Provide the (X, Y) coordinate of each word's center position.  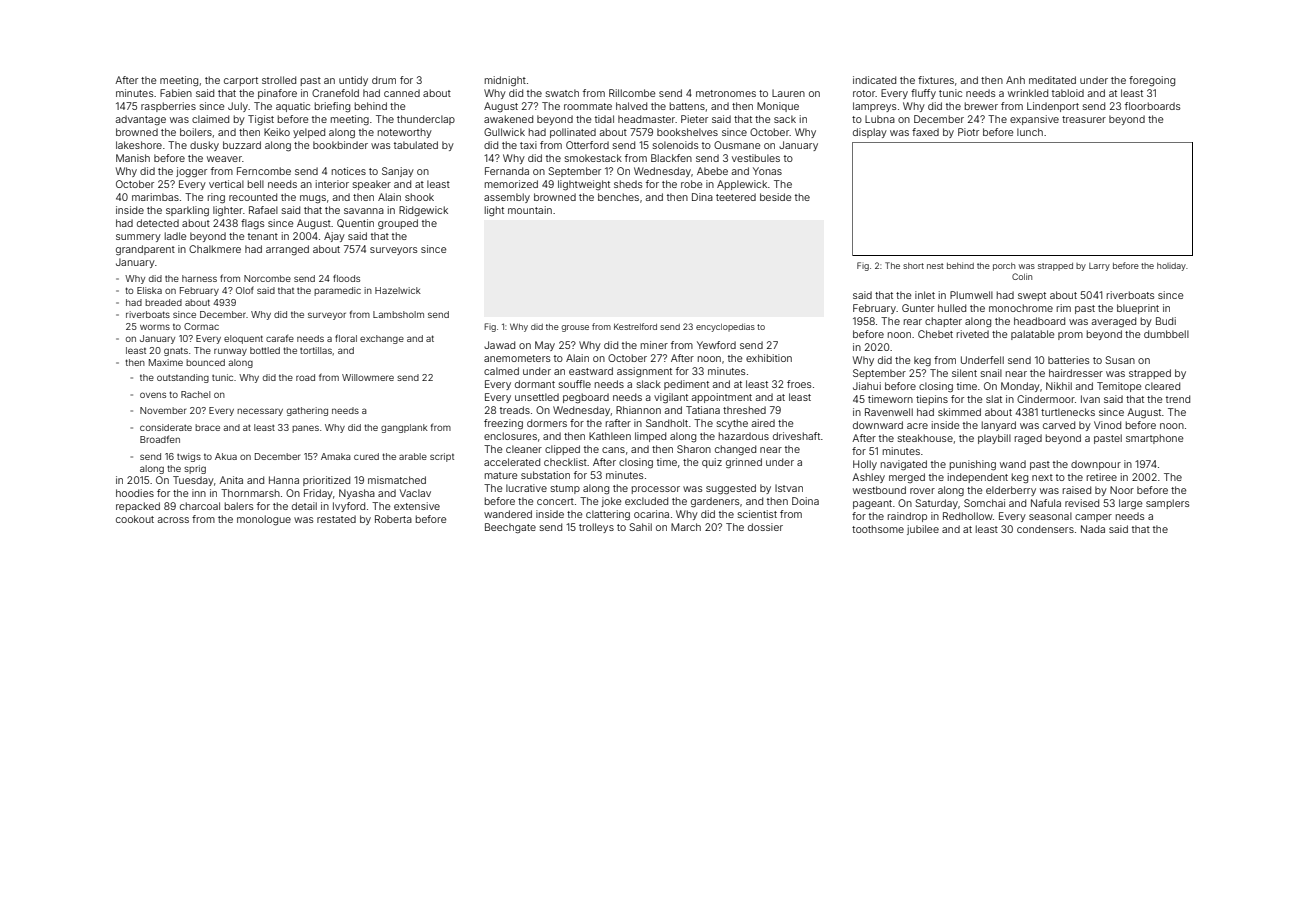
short (913, 266)
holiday (1171, 267)
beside (775, 197)
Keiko (277, 132)
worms (155, 327)
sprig (195, 469)
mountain (530, 210)
